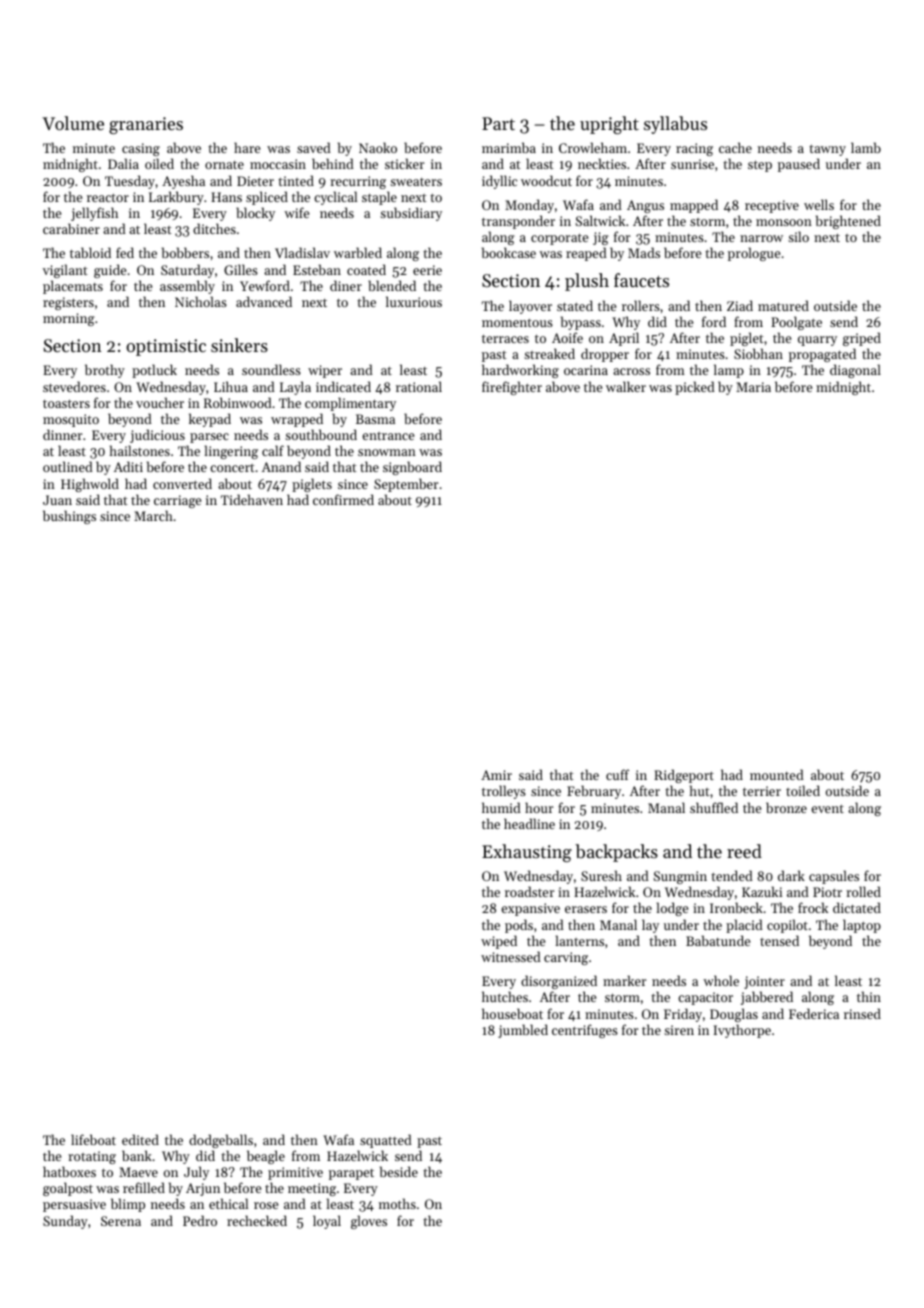 Image resolution: width=924 pixels, height=1308 pixels. I want to click on Amir, so click(496, 775).
